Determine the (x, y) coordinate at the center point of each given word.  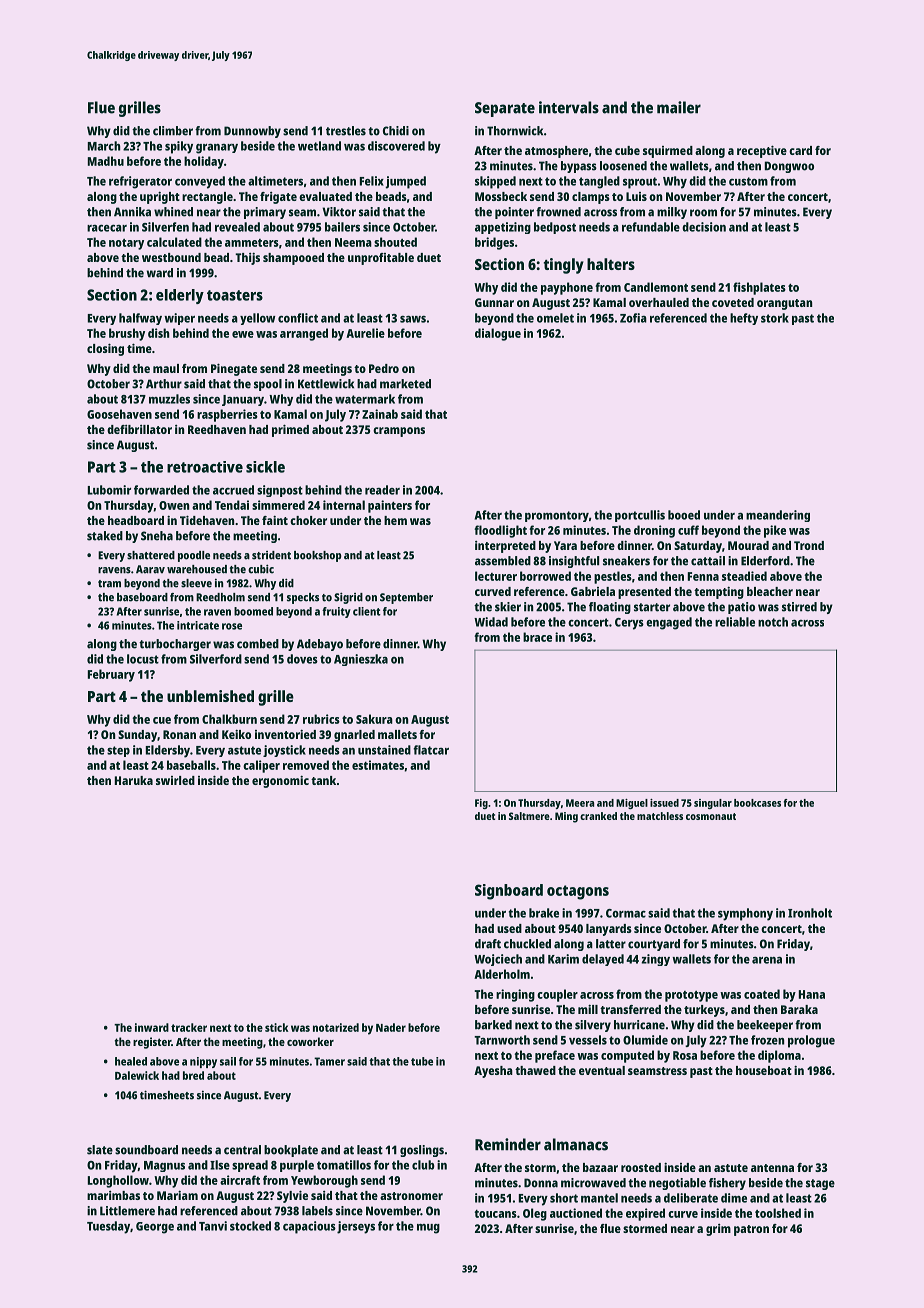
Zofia (633, 318)
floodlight (500, 531)
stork (775, 318)
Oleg (535, 1214)
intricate (198, 625)
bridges (494, 243)
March (104, 146)
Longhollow (118, 1181)
